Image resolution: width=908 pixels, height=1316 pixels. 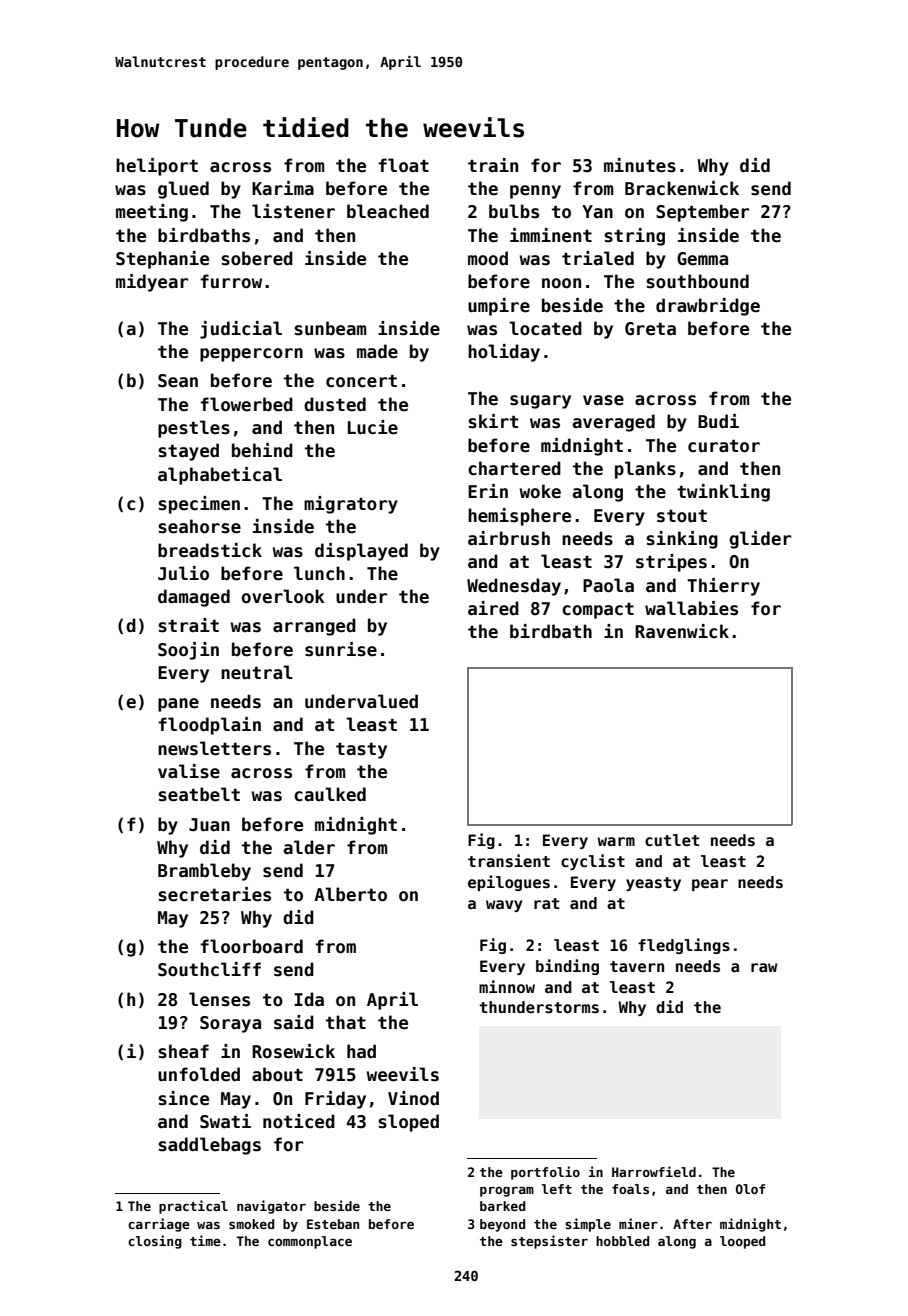 I want to click on aired, so click(x=493, y=608).
